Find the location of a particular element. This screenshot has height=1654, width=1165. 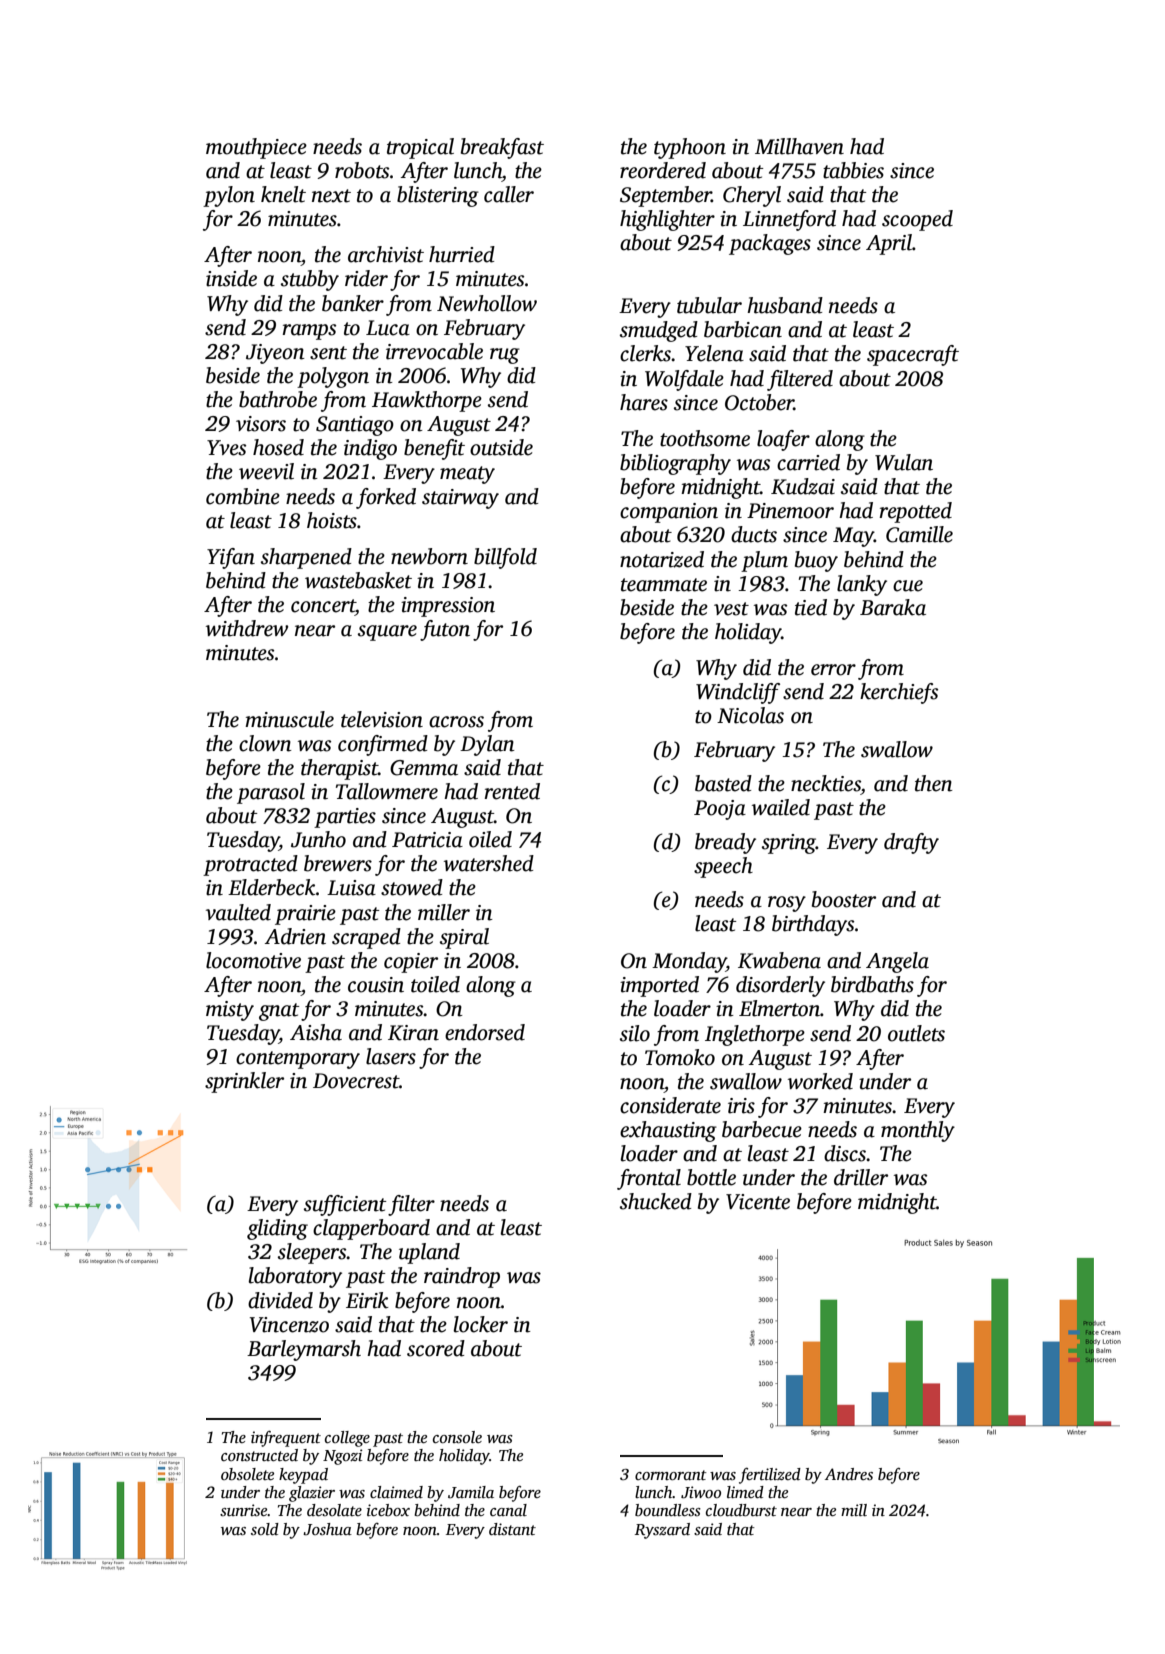

Yves is located at coordinates (226, 448).
